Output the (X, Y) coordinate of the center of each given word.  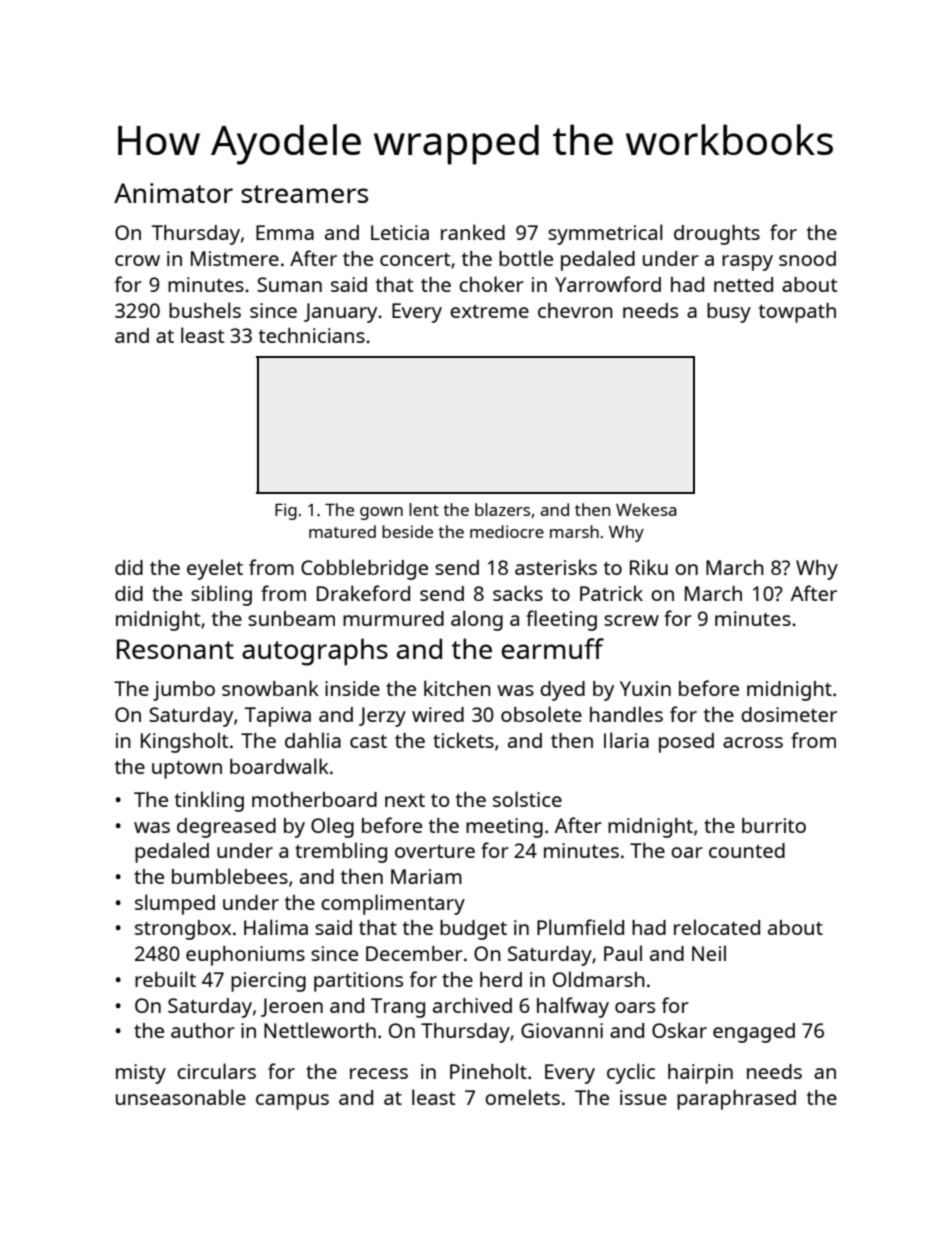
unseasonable (181, 1097)
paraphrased (736, 1100)
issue (643, 1097)
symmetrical (605, 234)
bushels (205, 310)
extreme (489, 311)
